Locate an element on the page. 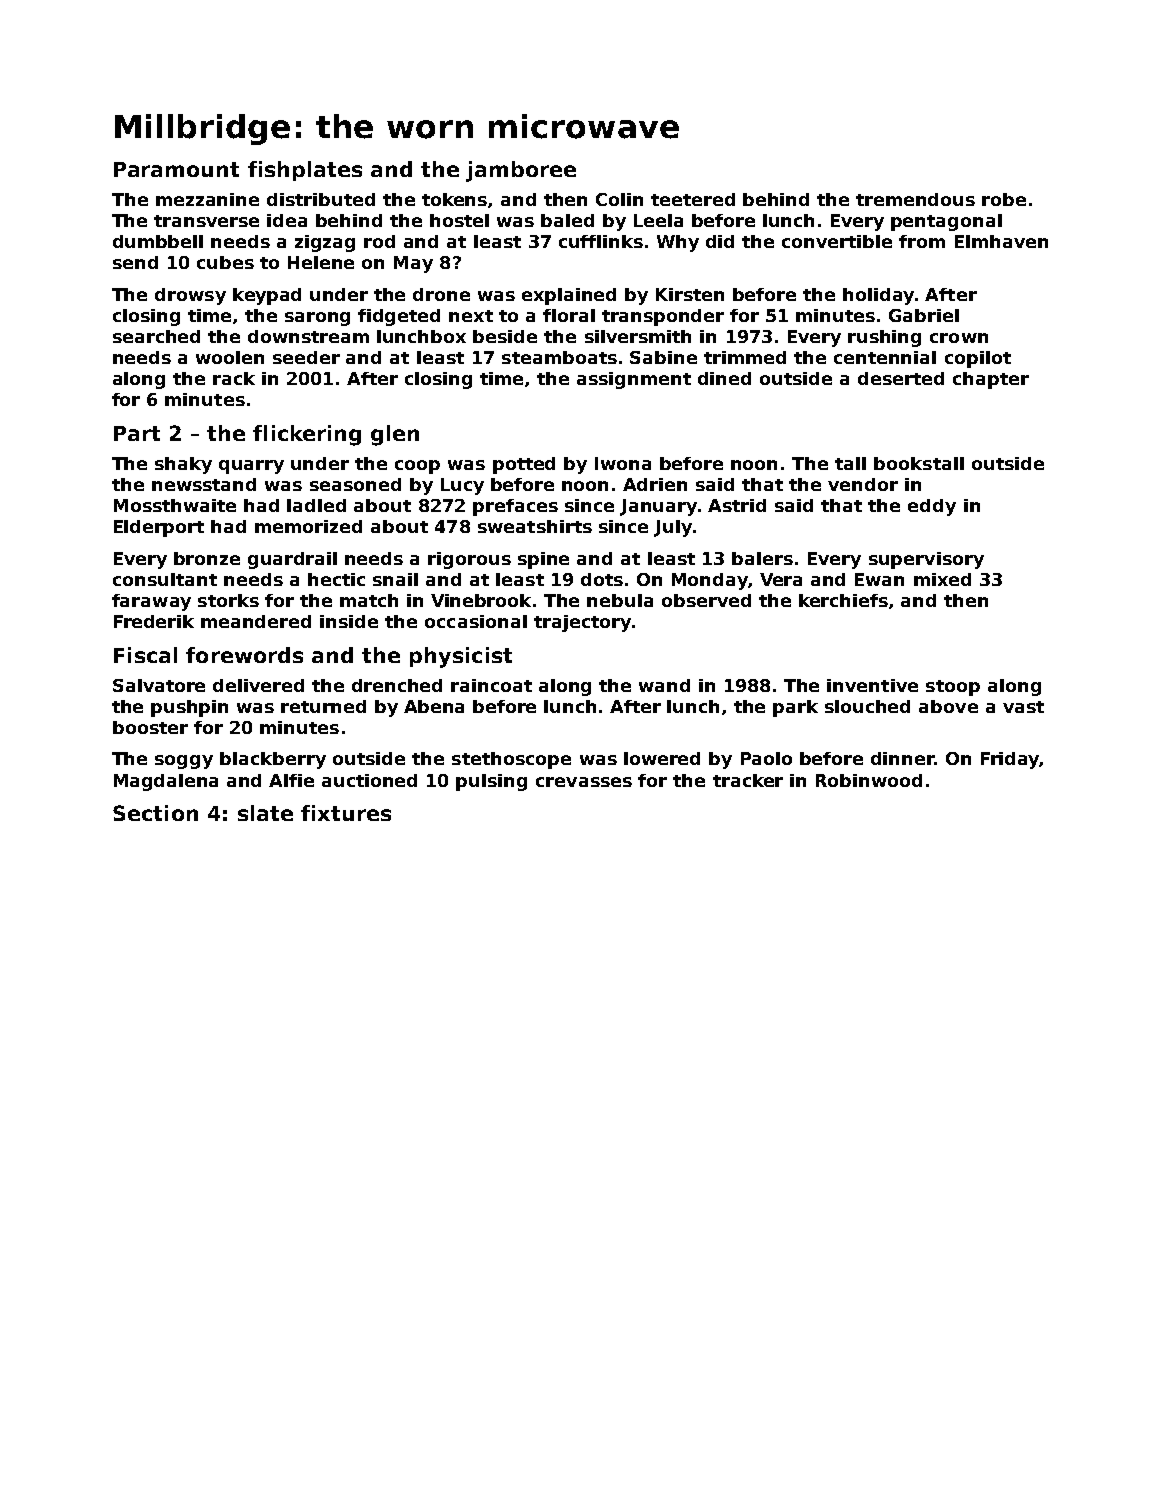  Paramount is located at coordinates (176, 169).
